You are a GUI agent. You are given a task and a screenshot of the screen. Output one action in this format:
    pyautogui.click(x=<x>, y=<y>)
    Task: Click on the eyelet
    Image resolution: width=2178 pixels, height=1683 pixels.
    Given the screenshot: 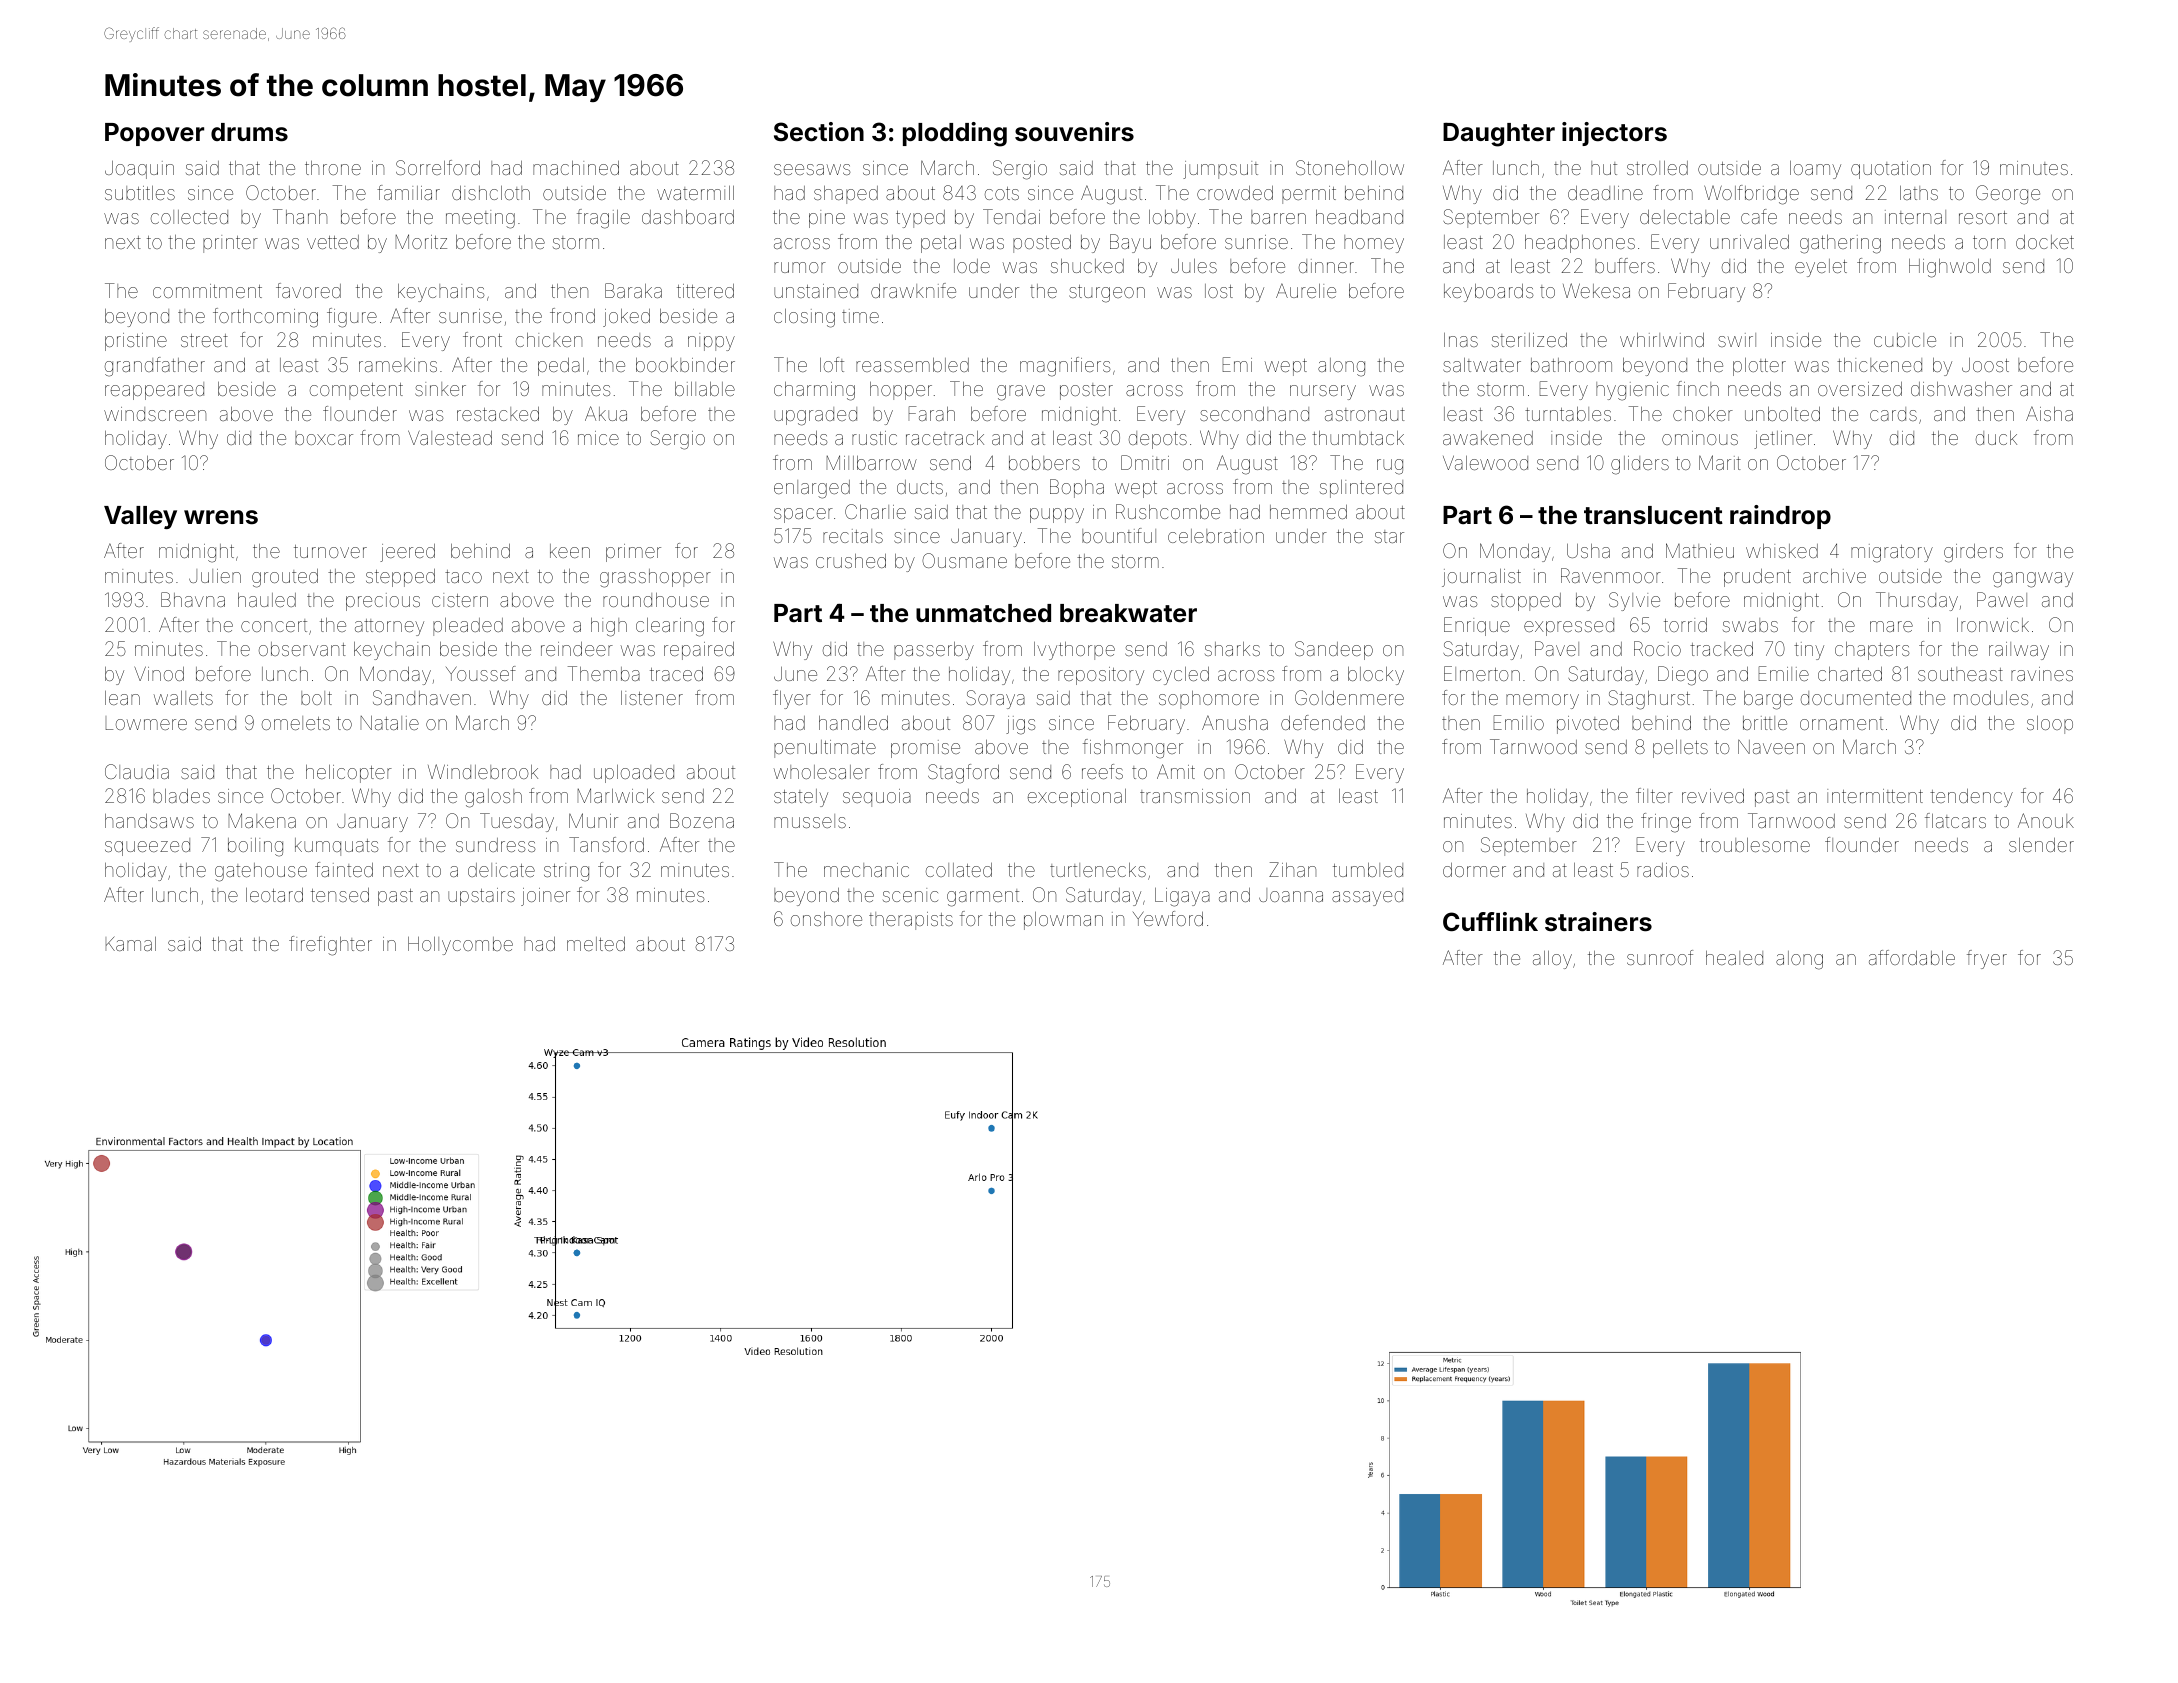 What is the action you would take?
    pyautogui.click(x=1821, y=268)
